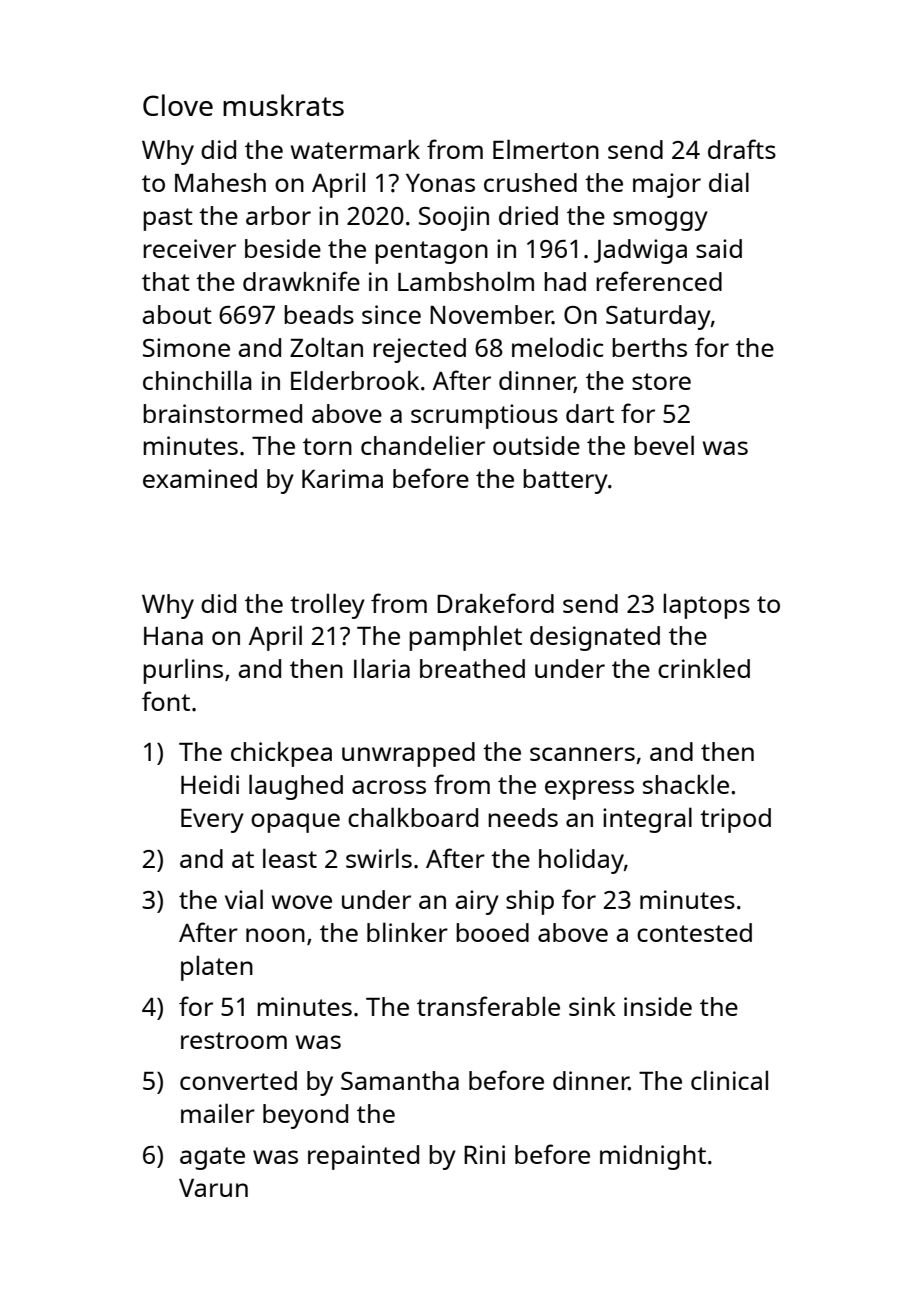 The image size is (924, 1311). I want to click on drafts, so click(742, 149).
